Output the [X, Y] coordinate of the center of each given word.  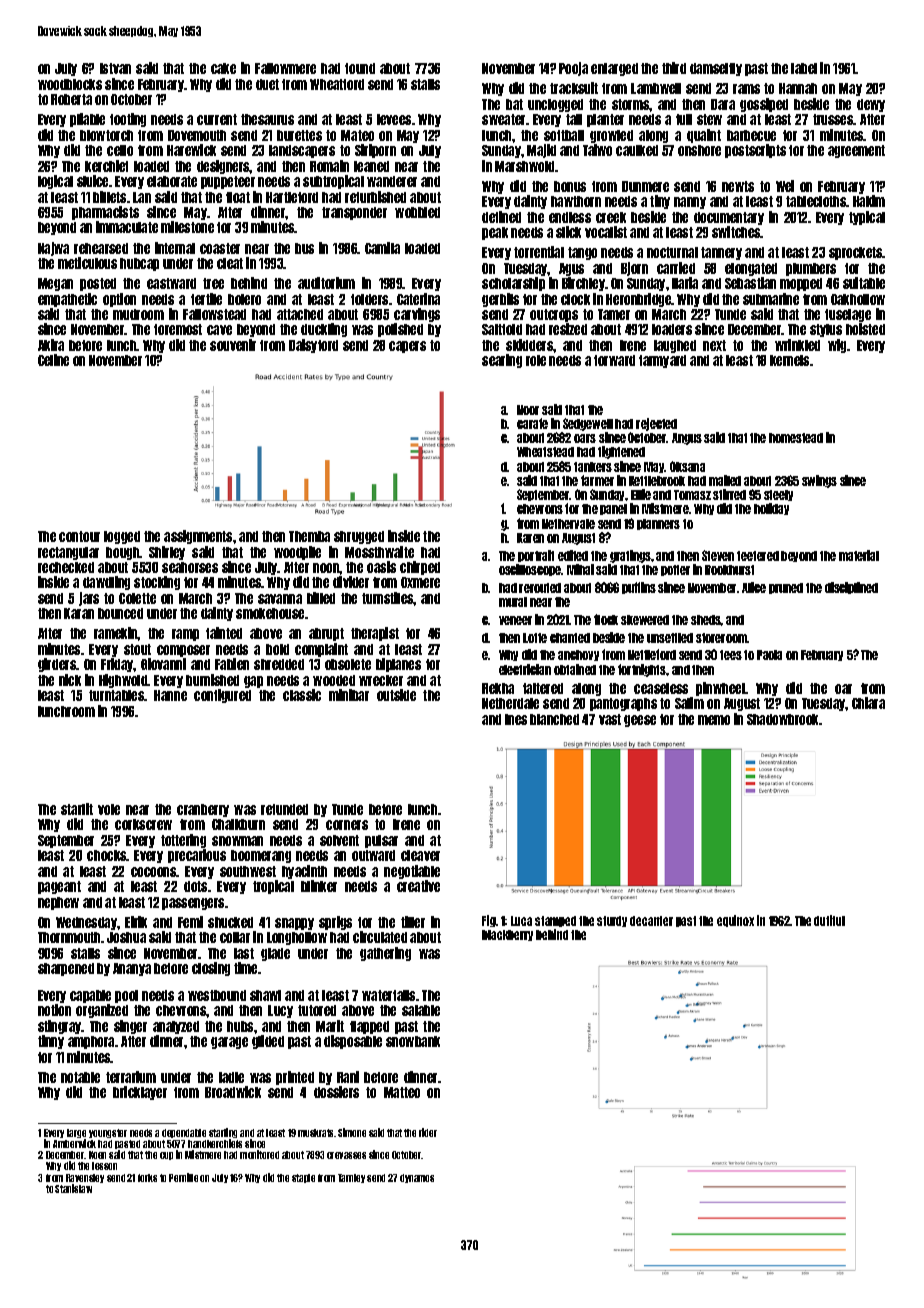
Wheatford [337, 84]
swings [819, 481]
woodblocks [70, 84]
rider [428, 1132]
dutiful [829, 920]
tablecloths [816, 201]
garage [229, 1043]
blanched [554, 719]
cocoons [154, 872]
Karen [530, 538]
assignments [198, 537]
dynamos [417, 1178]
